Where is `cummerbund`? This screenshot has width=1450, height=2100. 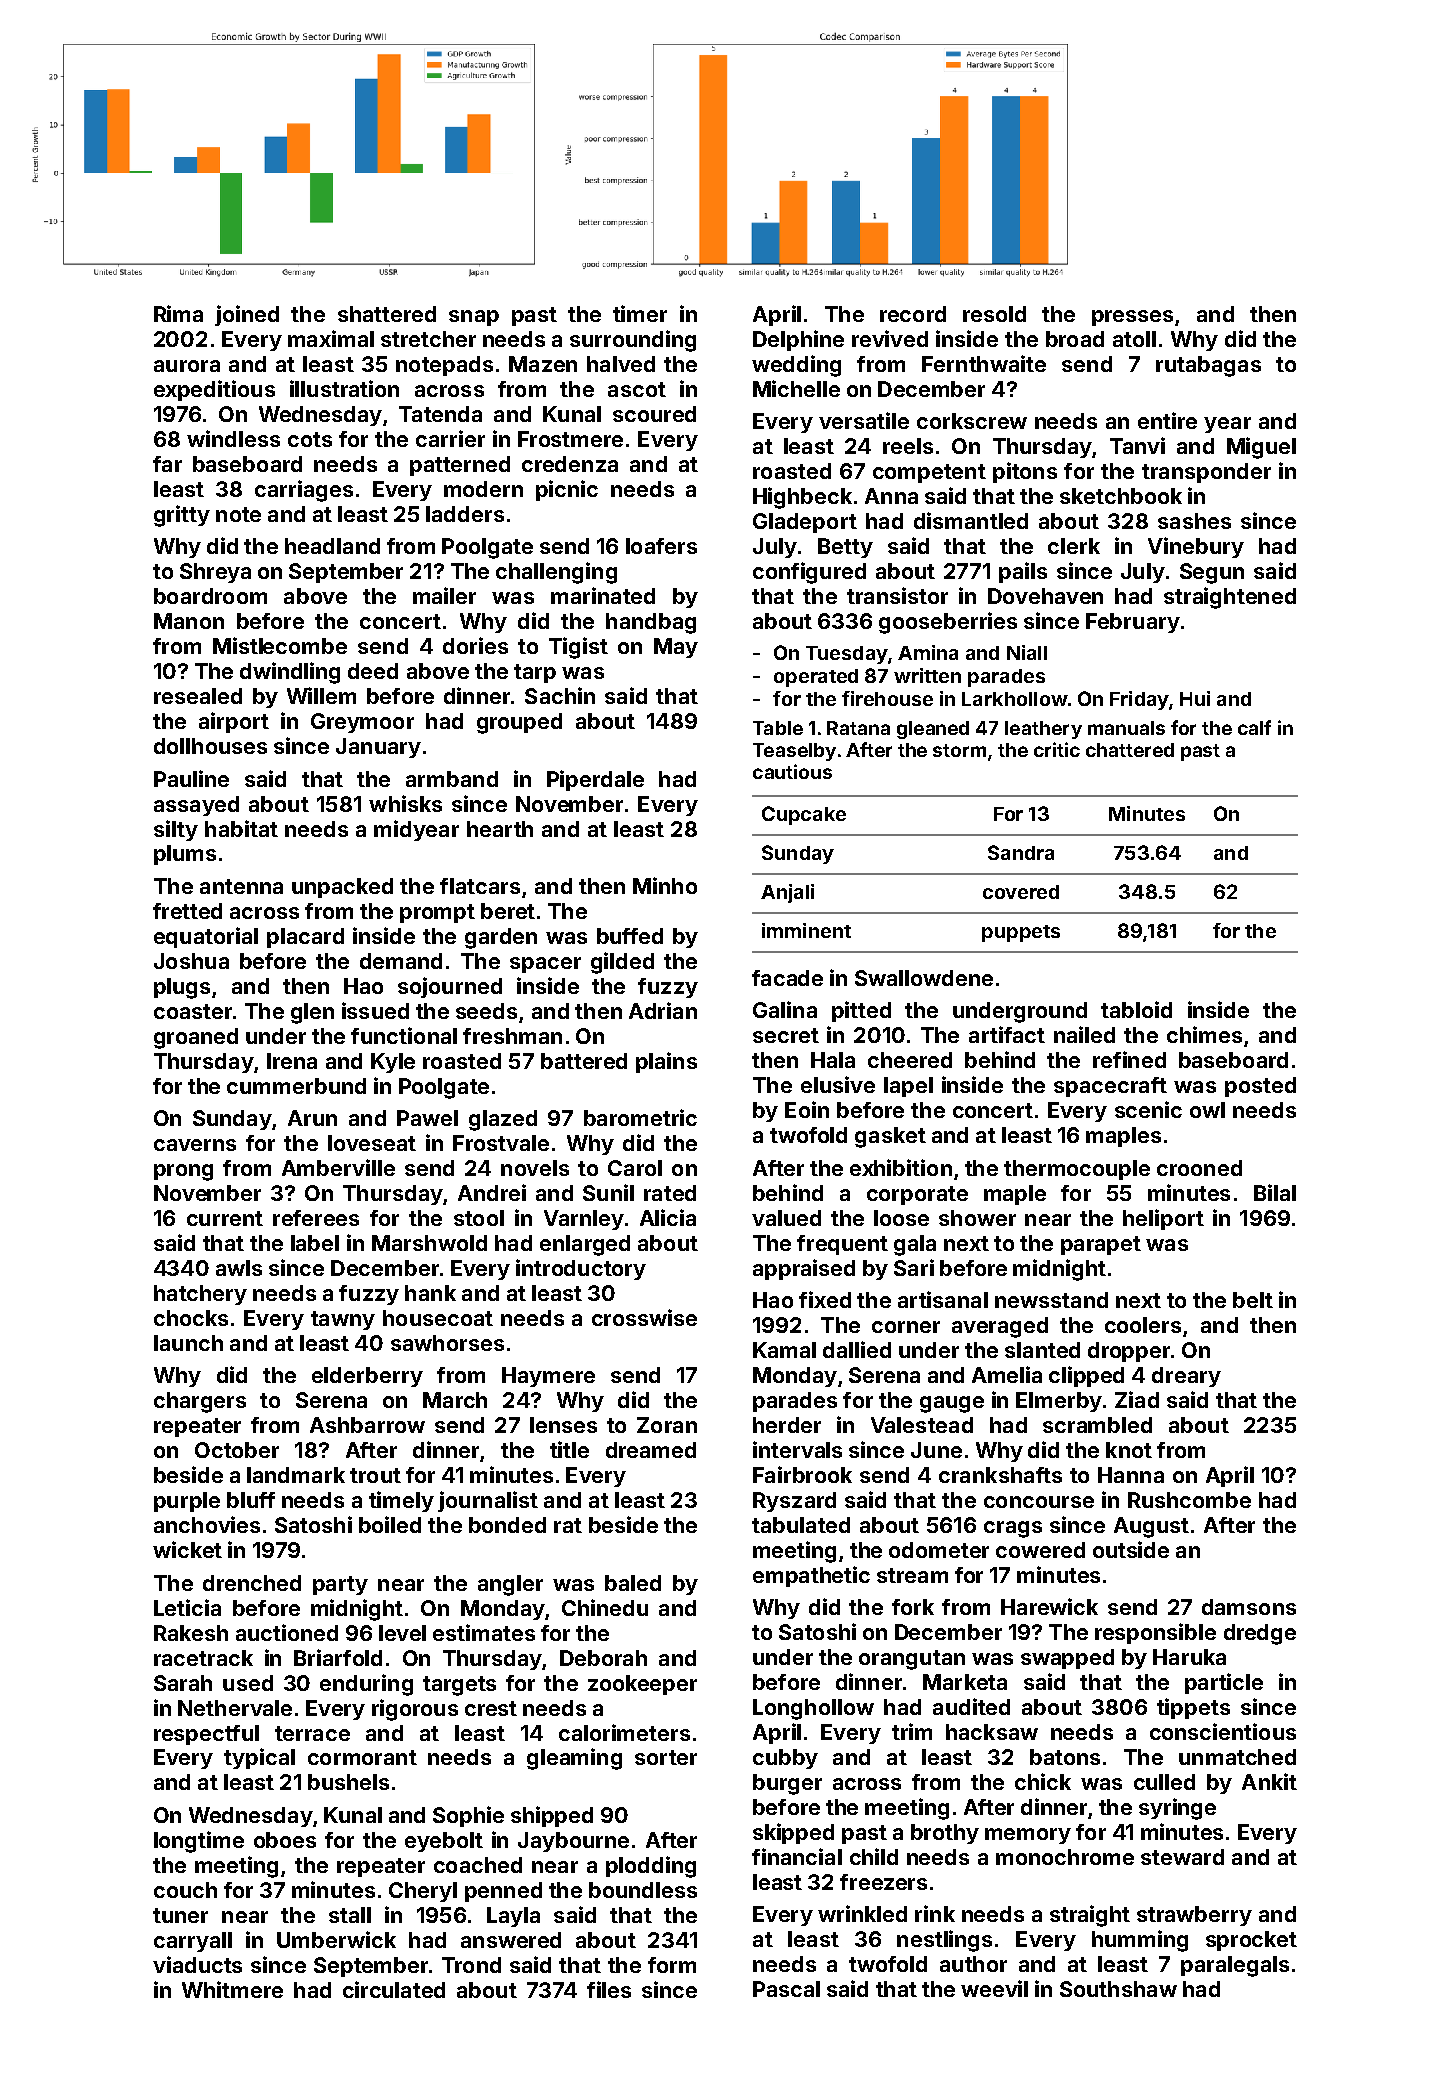
cummerbund is located at coordinates (296, 1086).
